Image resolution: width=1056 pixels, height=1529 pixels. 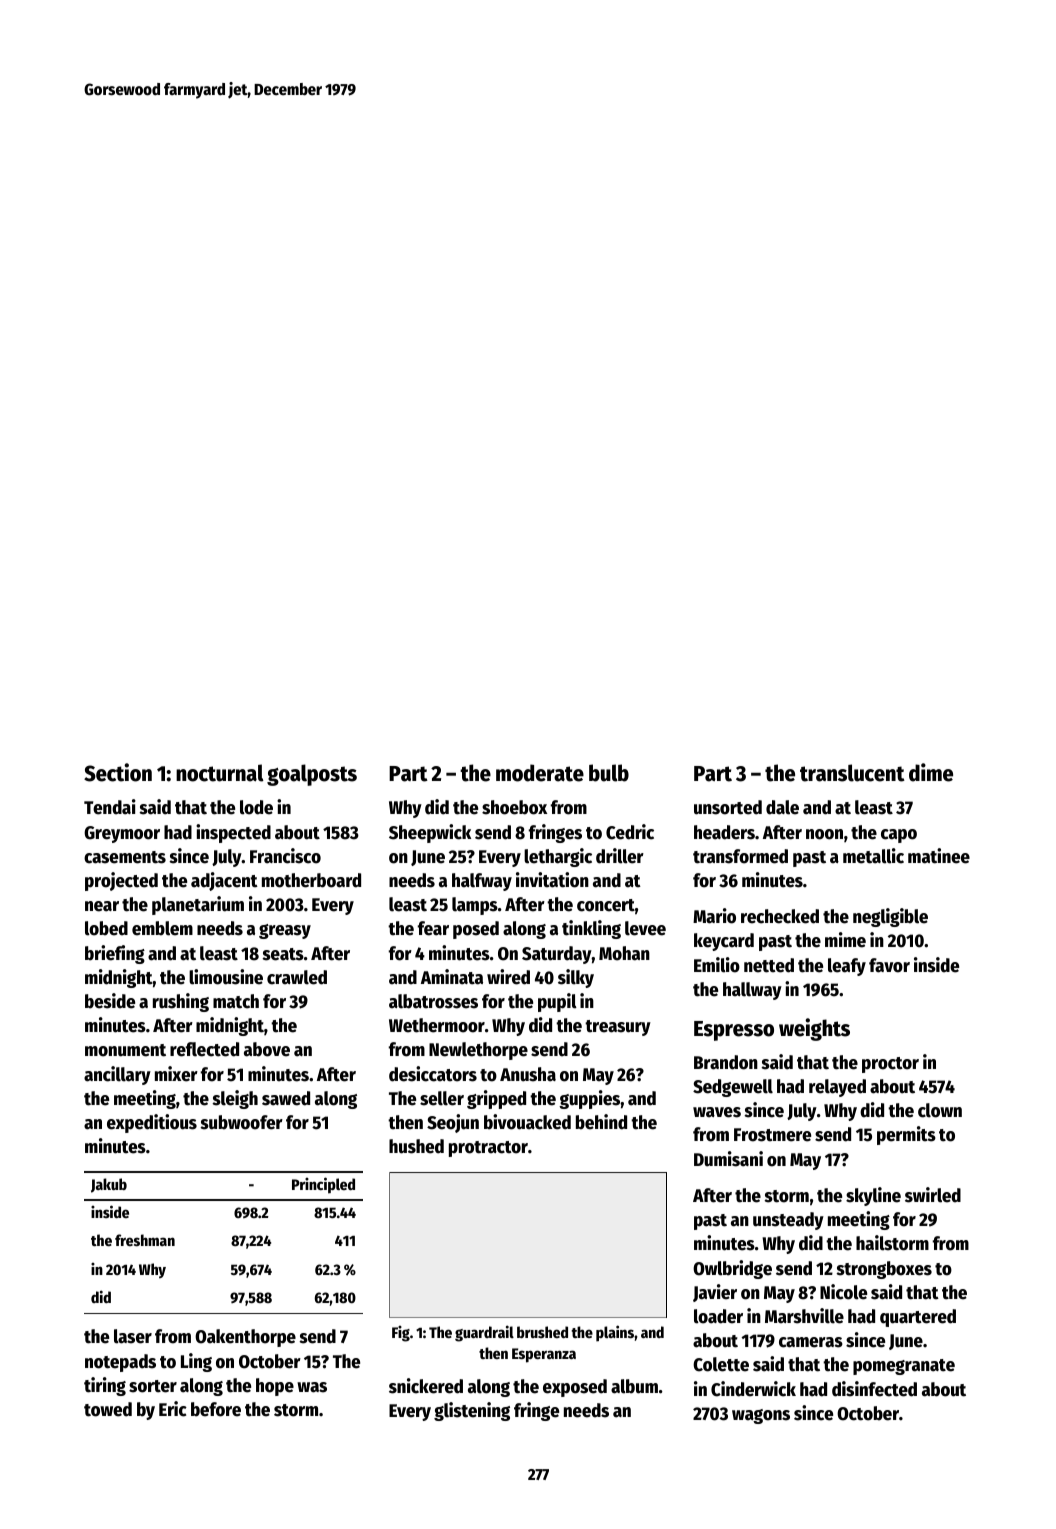 What do you see at coordinates (216, 1409) in the screenshot?
I see `before` at bounding box center [216, 1409].
